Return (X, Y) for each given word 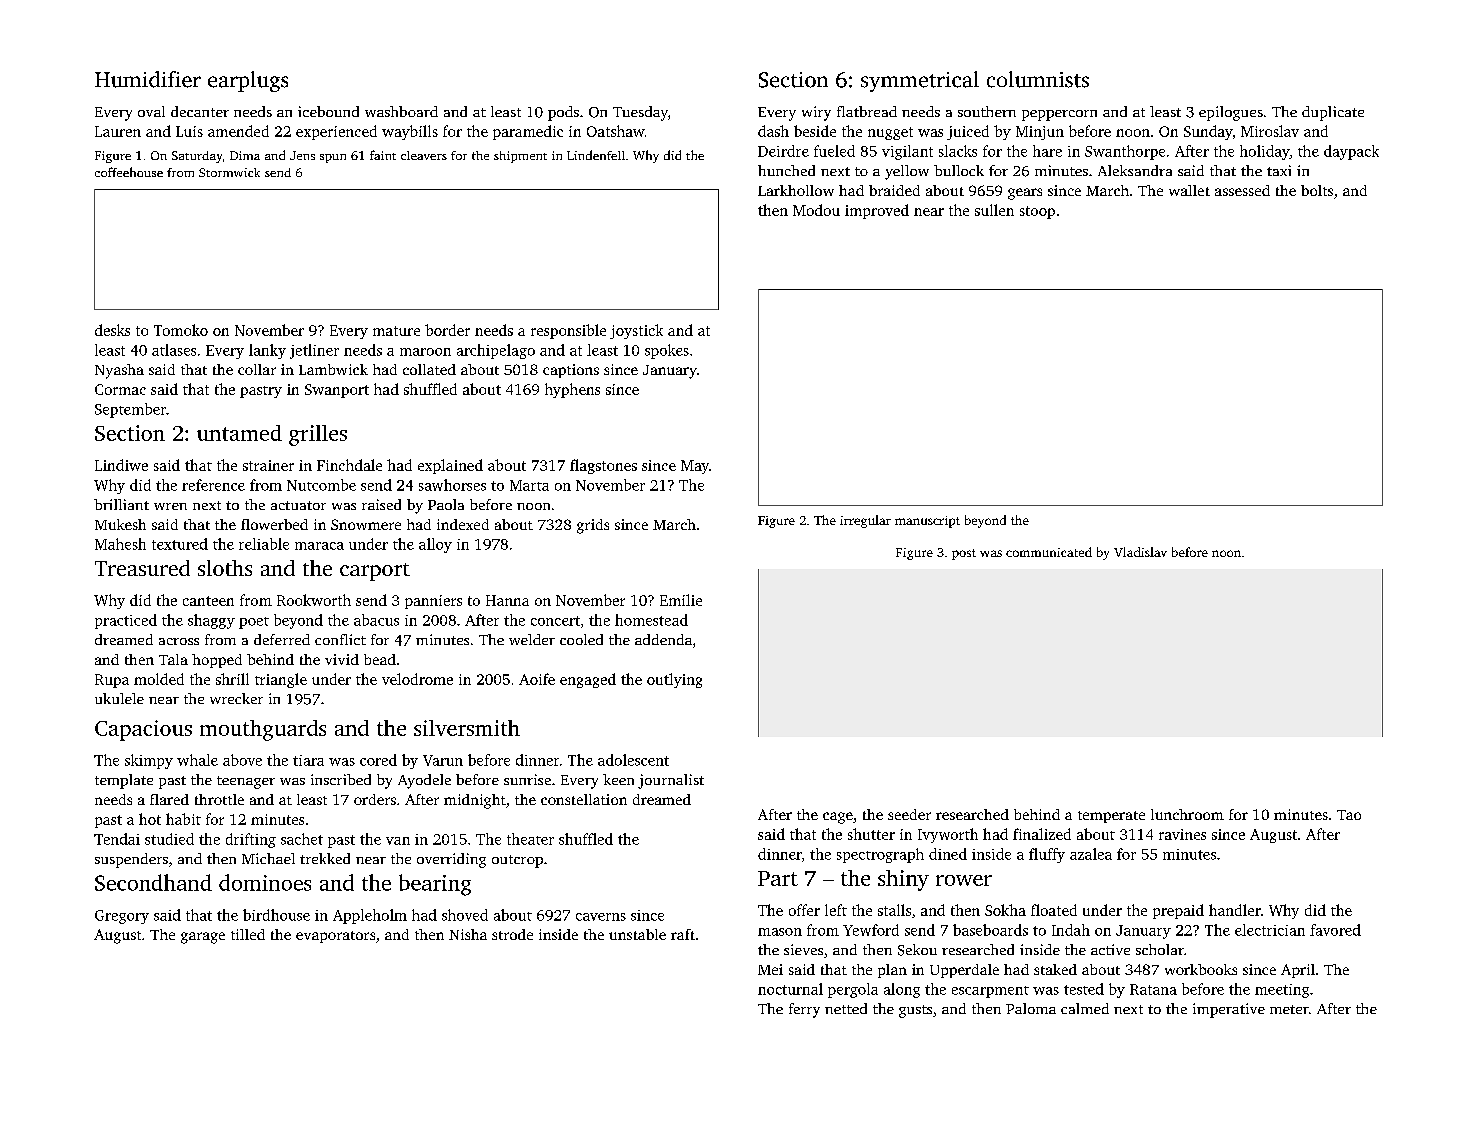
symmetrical (920, 81)
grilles (318, 435)
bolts (1317, 190)
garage (203, 938)
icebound (328, 111)
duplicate (1333, 113)
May (695, 467)
